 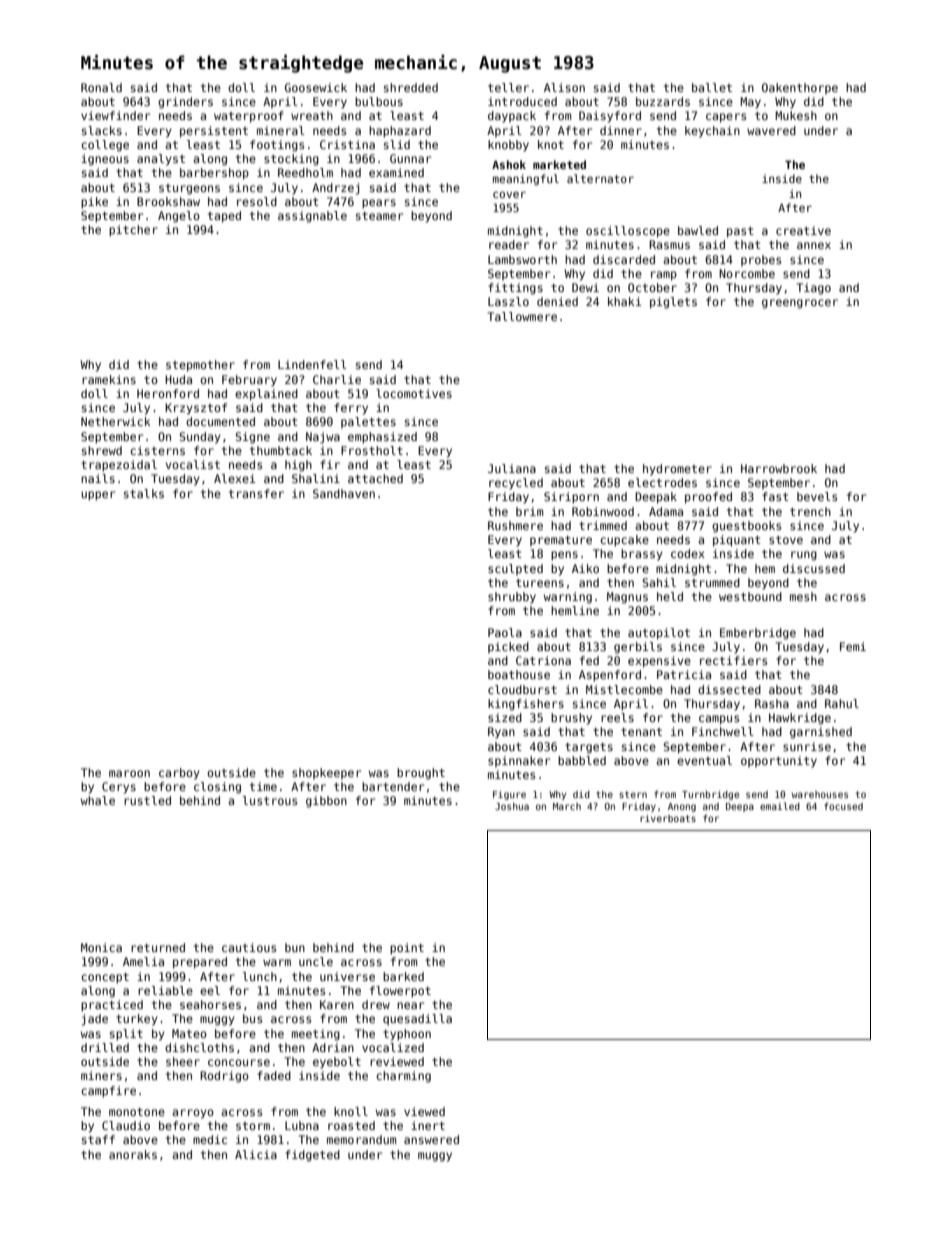 What do you see at coordinates (712, 87) in the image?
I see `ballet` at bounding box center [712, 87].
